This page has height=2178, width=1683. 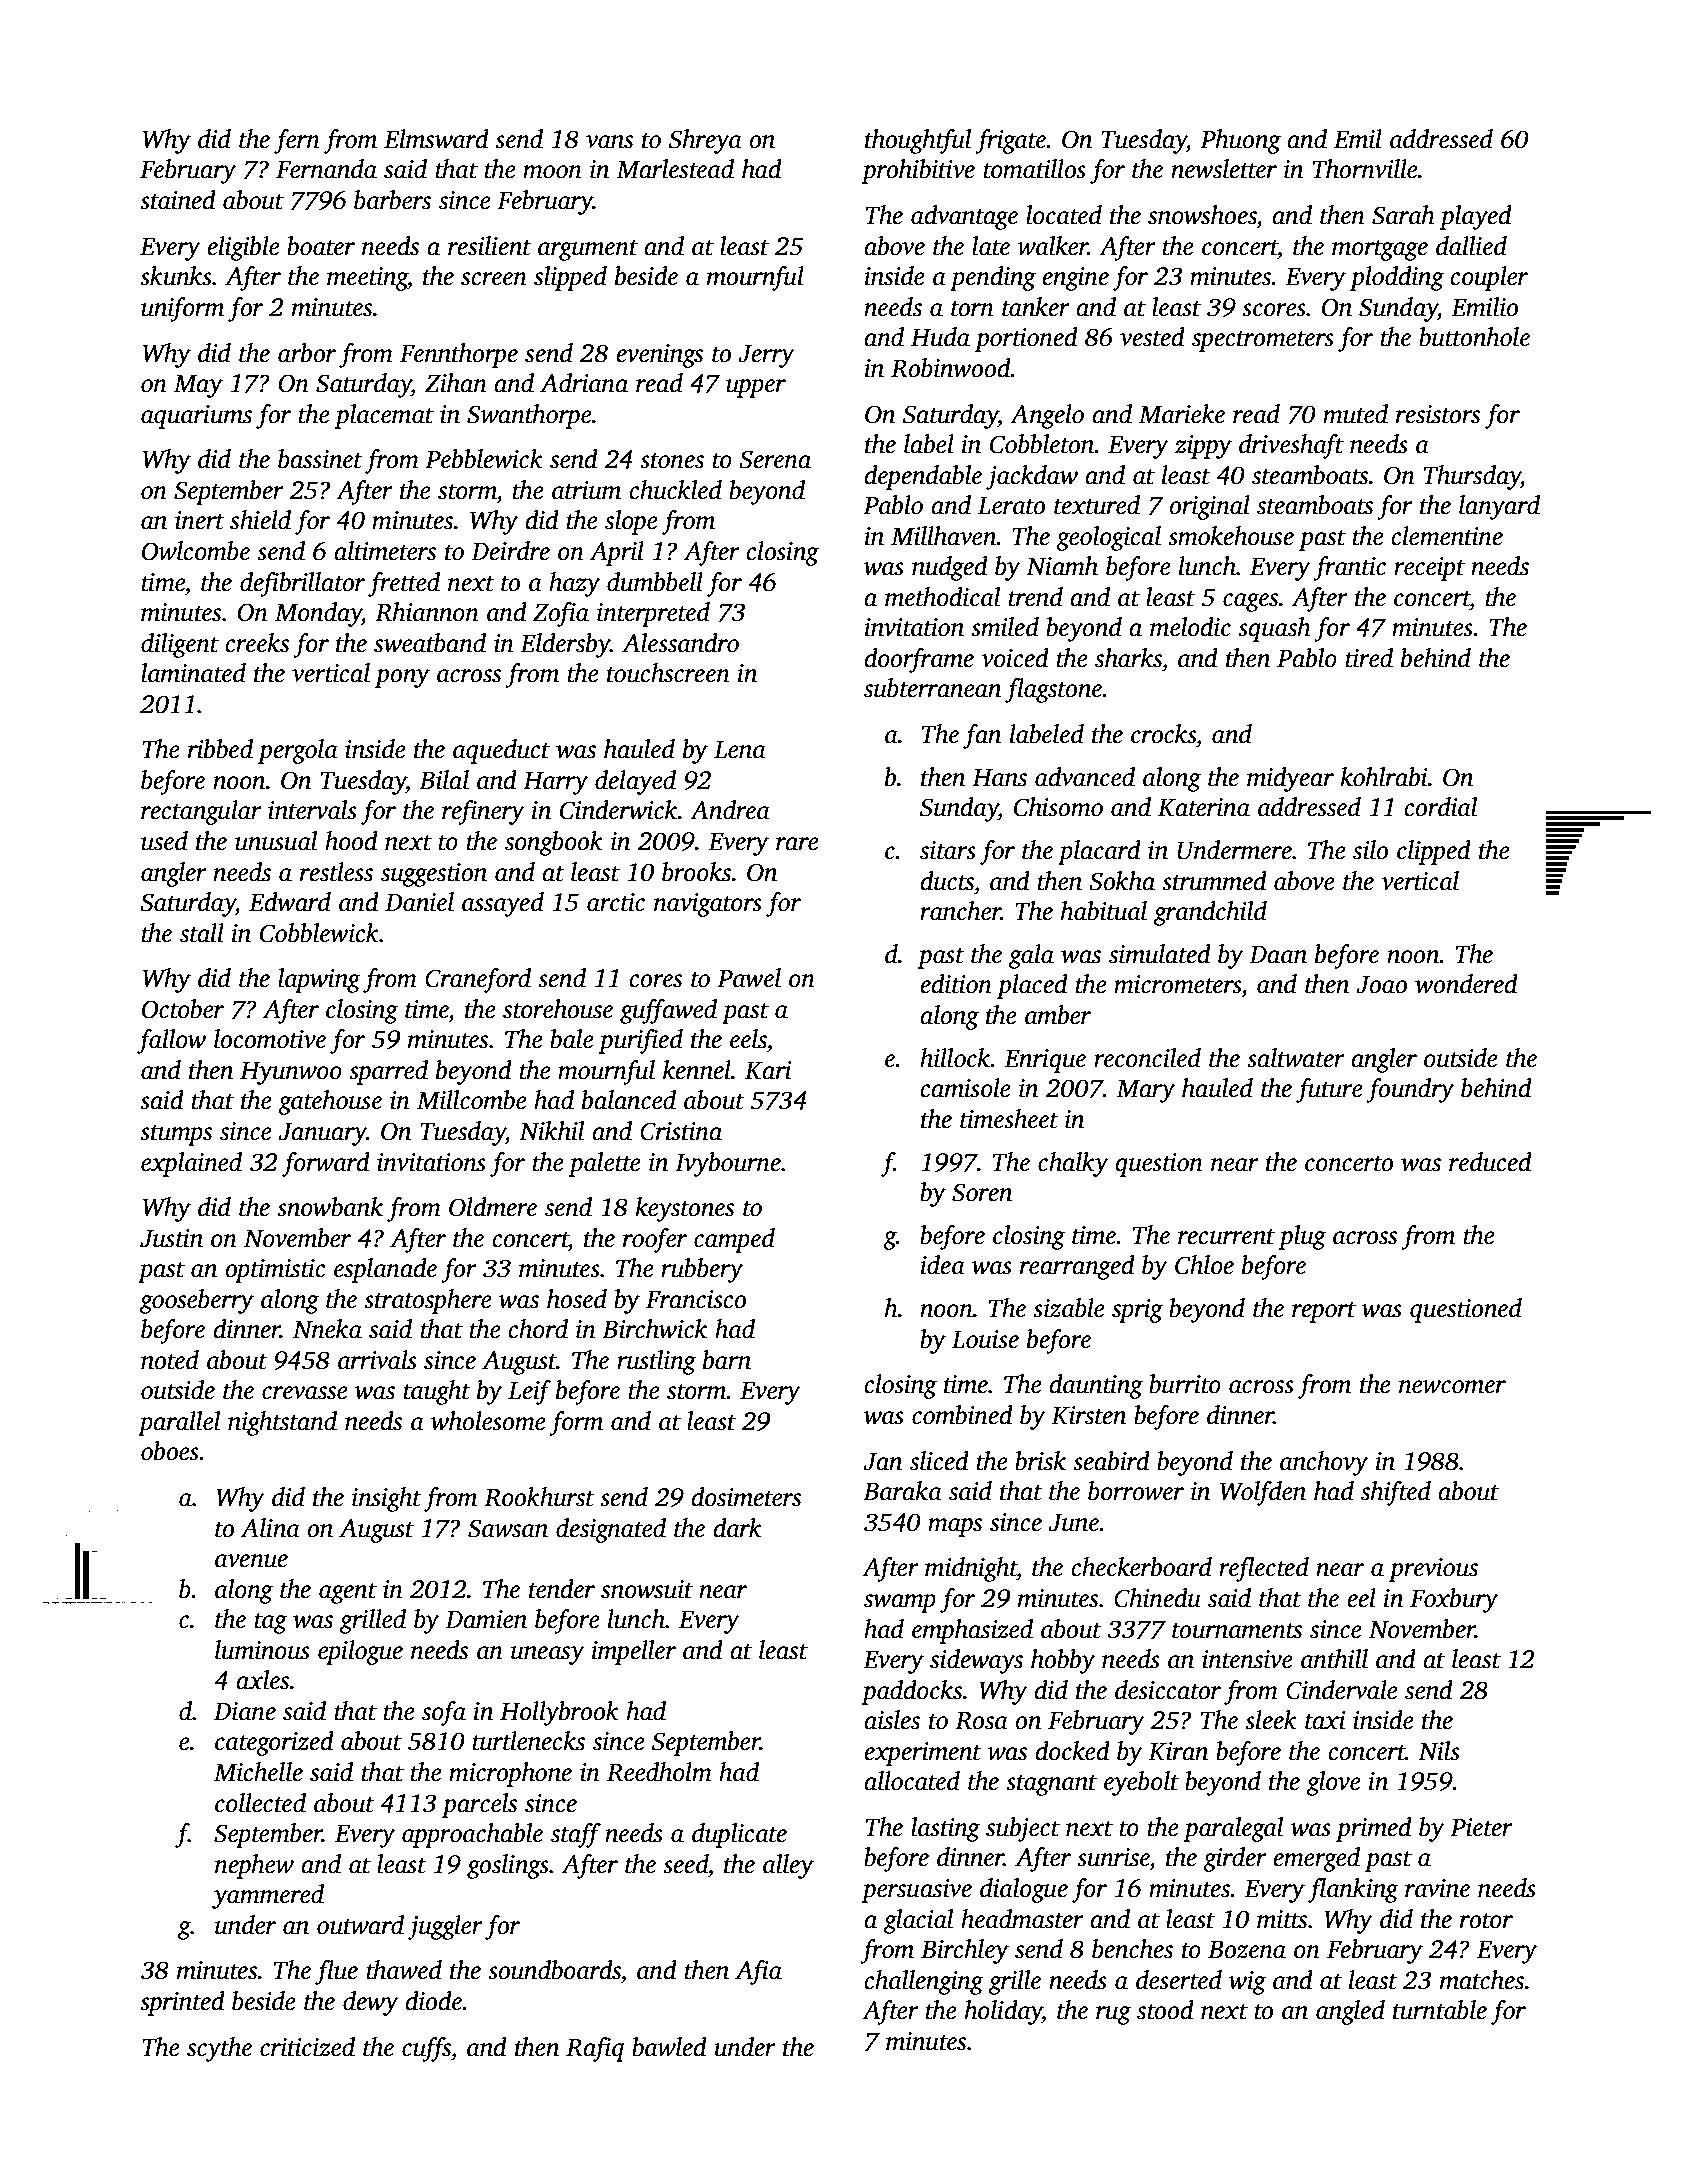 I want to click on textured, so click(x=1097, y=505).
